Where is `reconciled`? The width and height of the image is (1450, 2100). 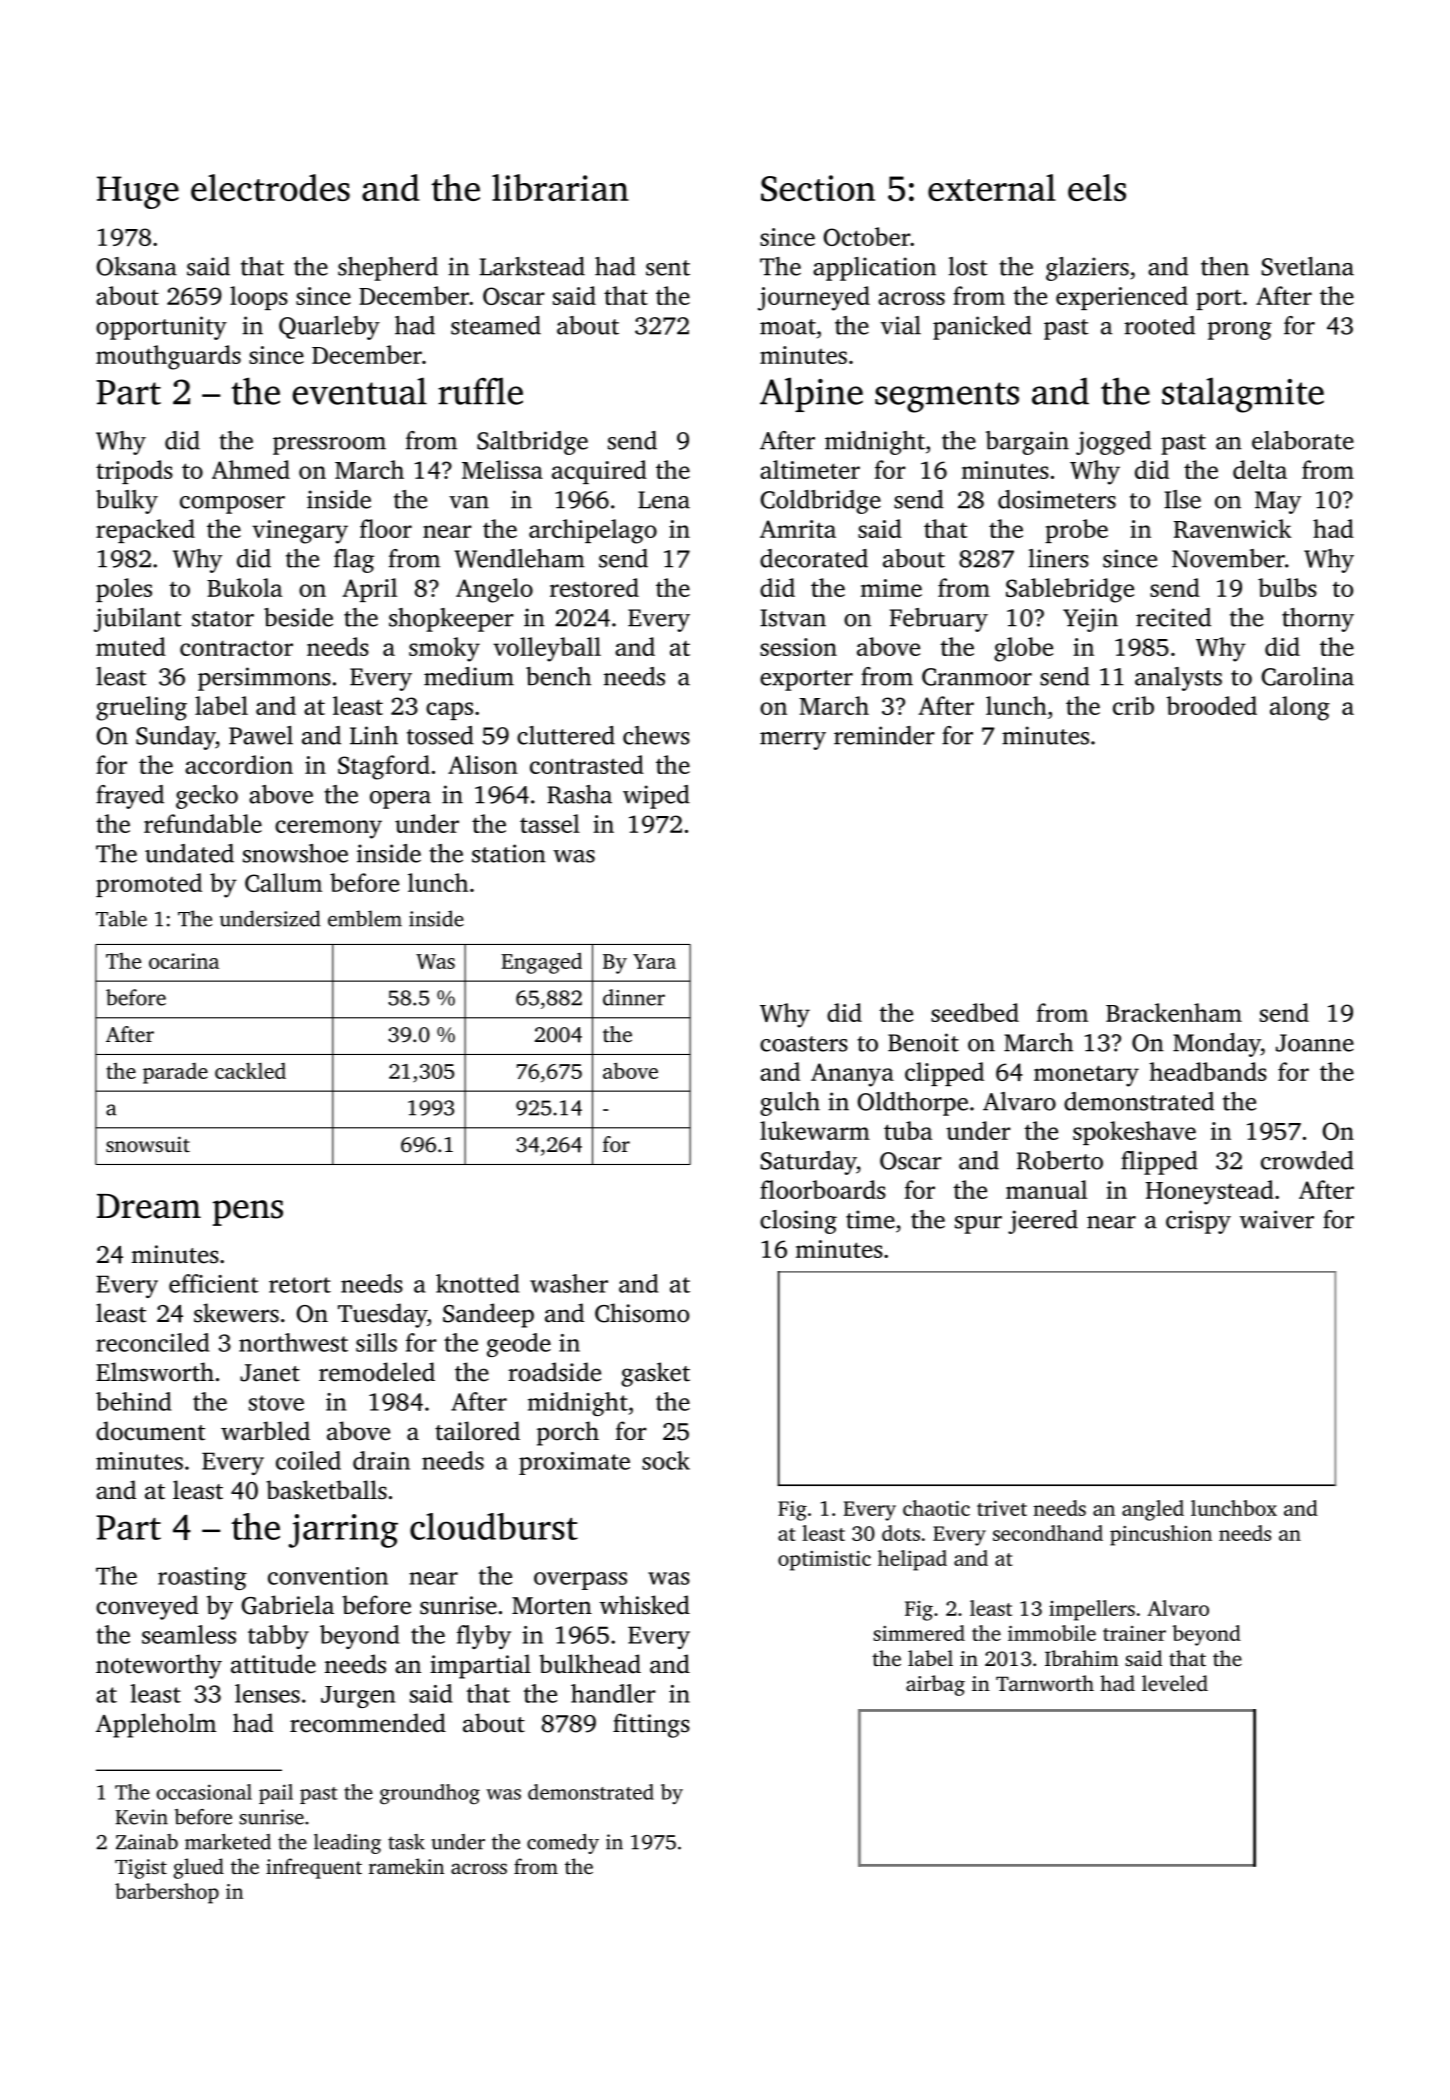
reconciled is located at coordinates (152, 1342).
